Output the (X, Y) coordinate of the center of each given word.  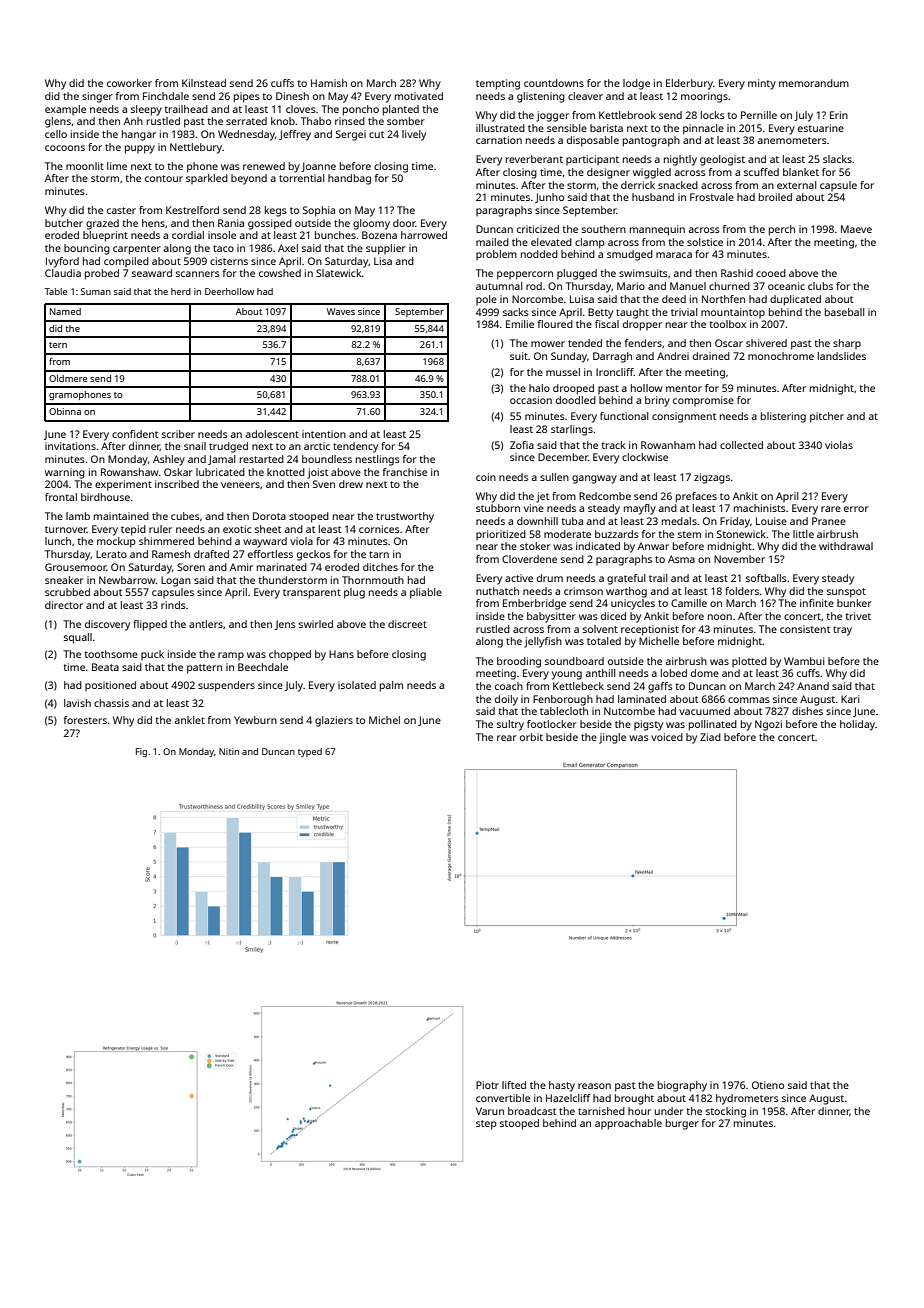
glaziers (334, 721)
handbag (349, 179)
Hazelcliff (568, 1098)
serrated (246, 121)
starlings (572, 430)
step (486, 1125)
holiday (857, 725)
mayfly (640, 509)
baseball (844, 312)
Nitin (229, 751)
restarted (262, 459)
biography (682, 1086)
